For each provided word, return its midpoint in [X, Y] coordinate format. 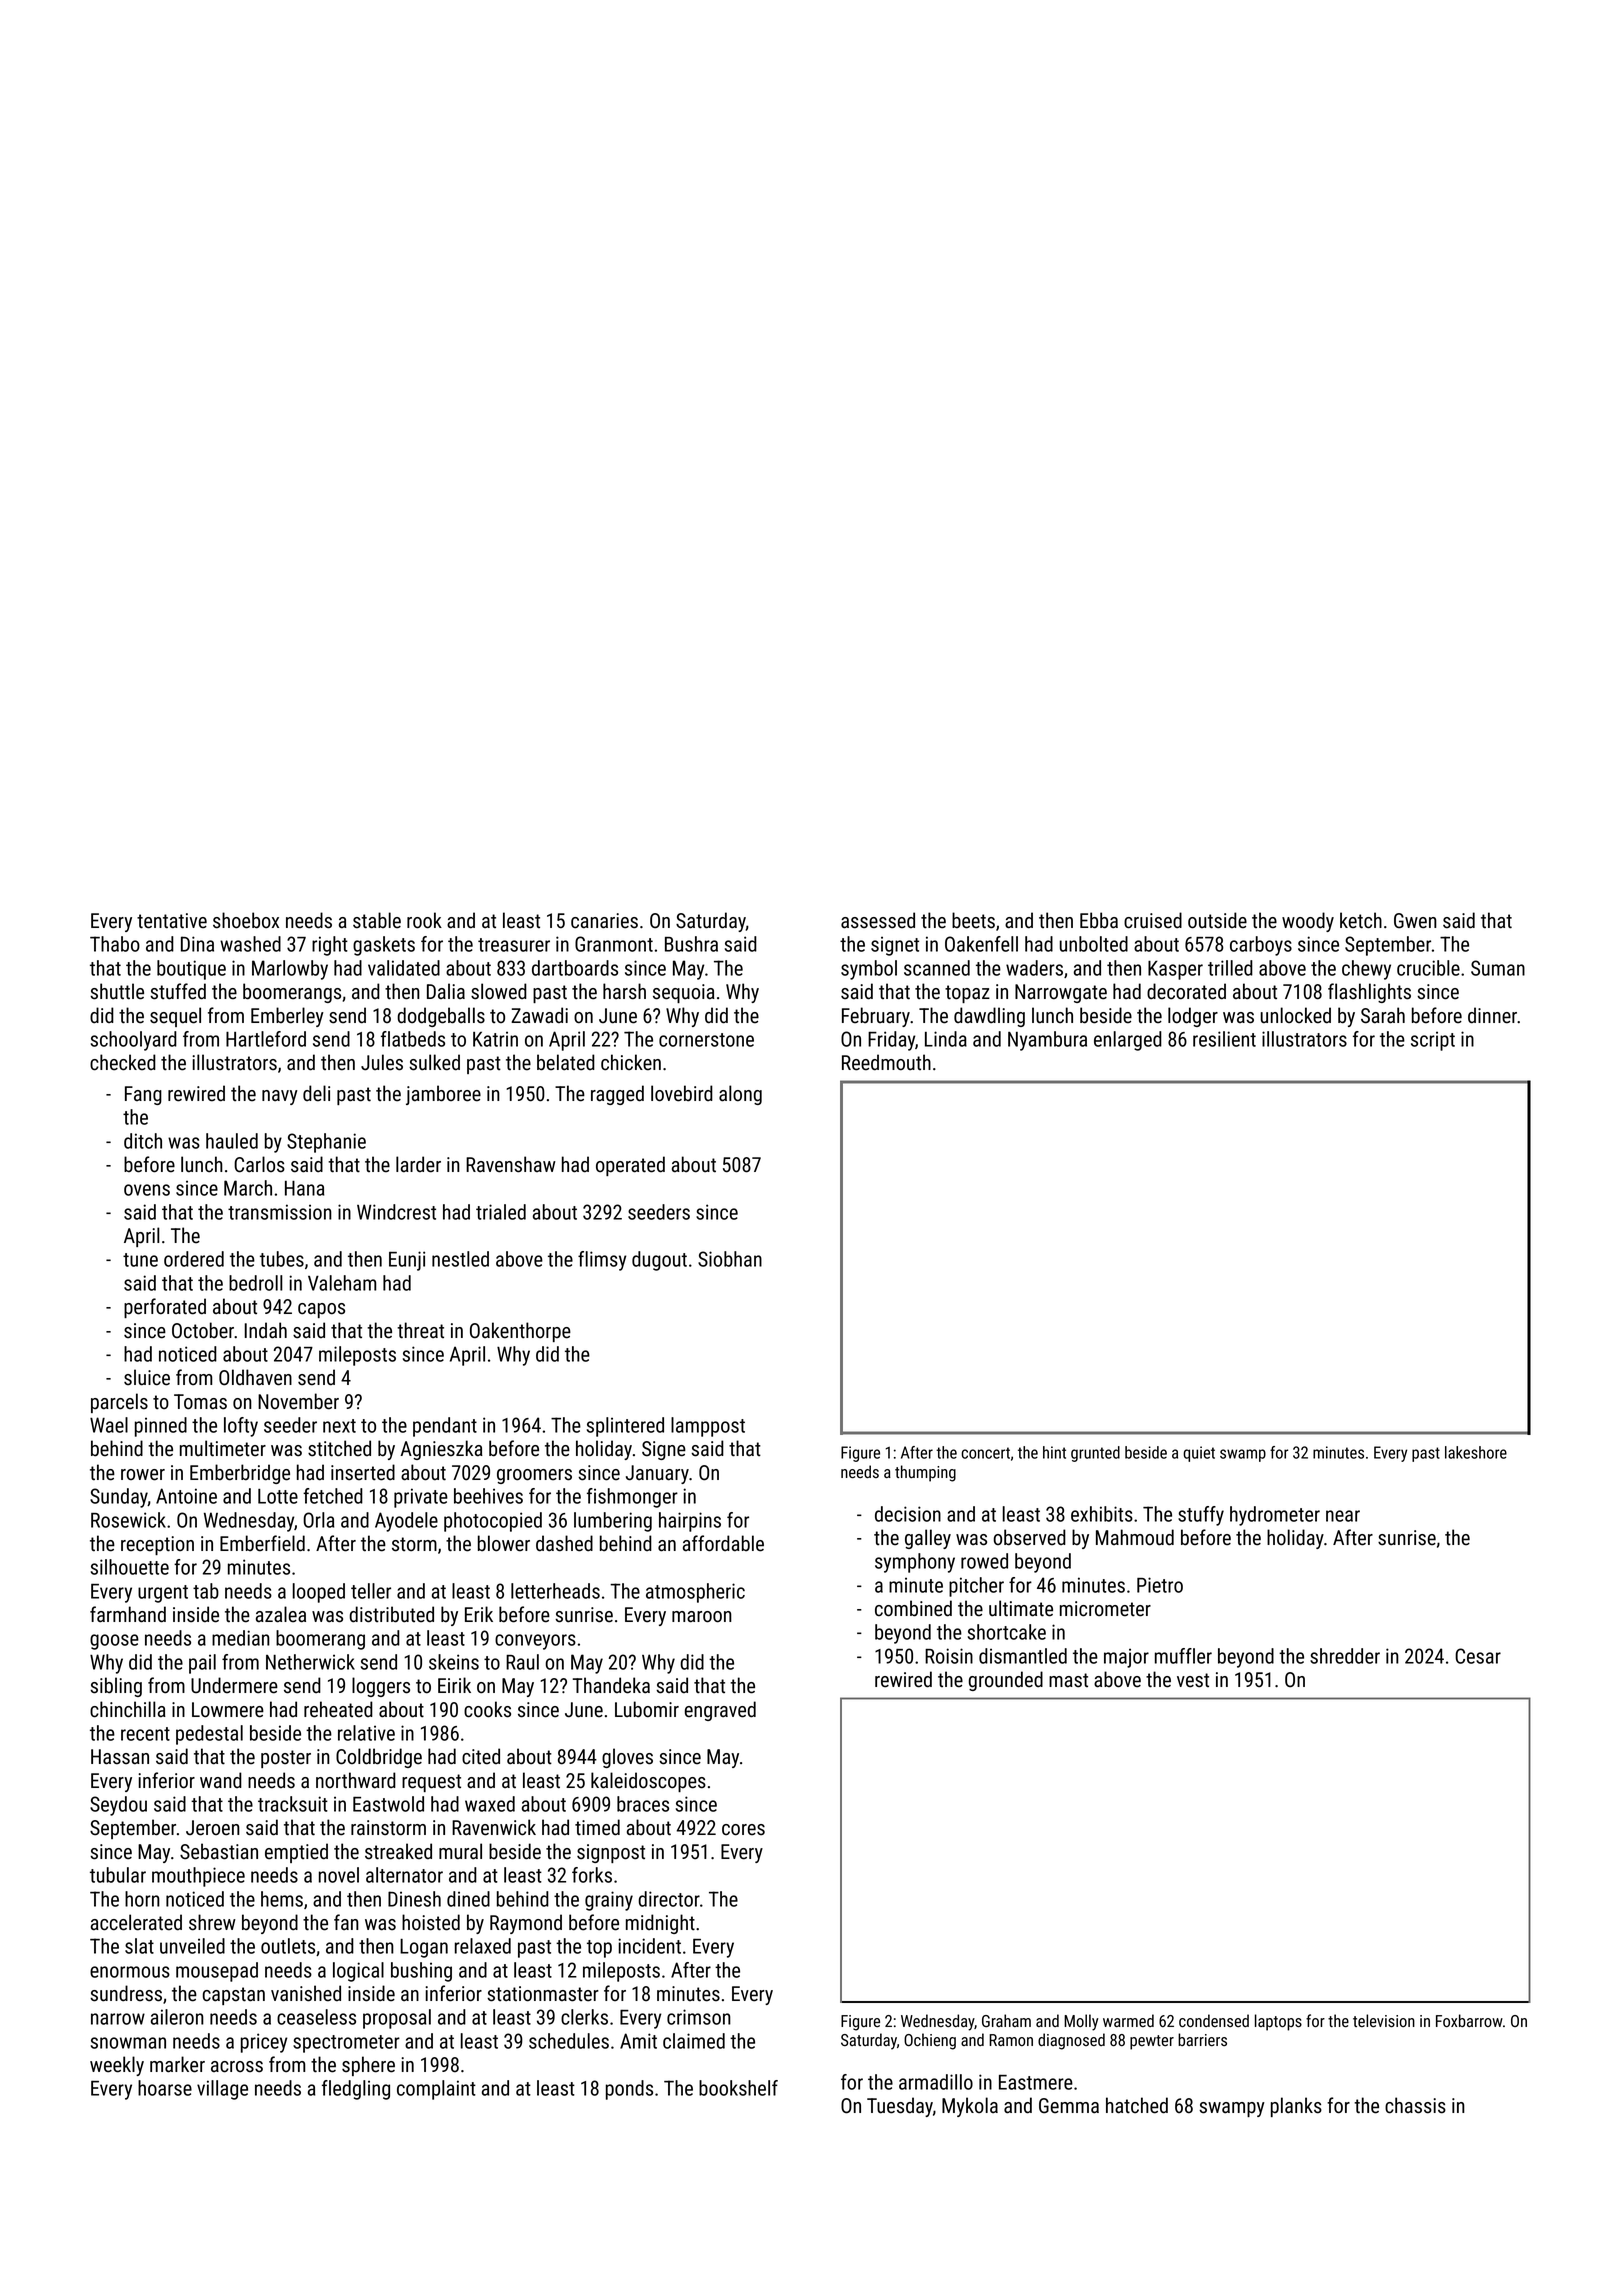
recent [145, 1734]
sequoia [684, 993]
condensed [1214, 2020]
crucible [1428, 968]
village [222, 2090]
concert [985, 1453]
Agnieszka [441, 1450]
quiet [1199, 1454]
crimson [699, 2017]
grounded [1006, 1681]
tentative [172, 921]
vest [1193, 1680]
